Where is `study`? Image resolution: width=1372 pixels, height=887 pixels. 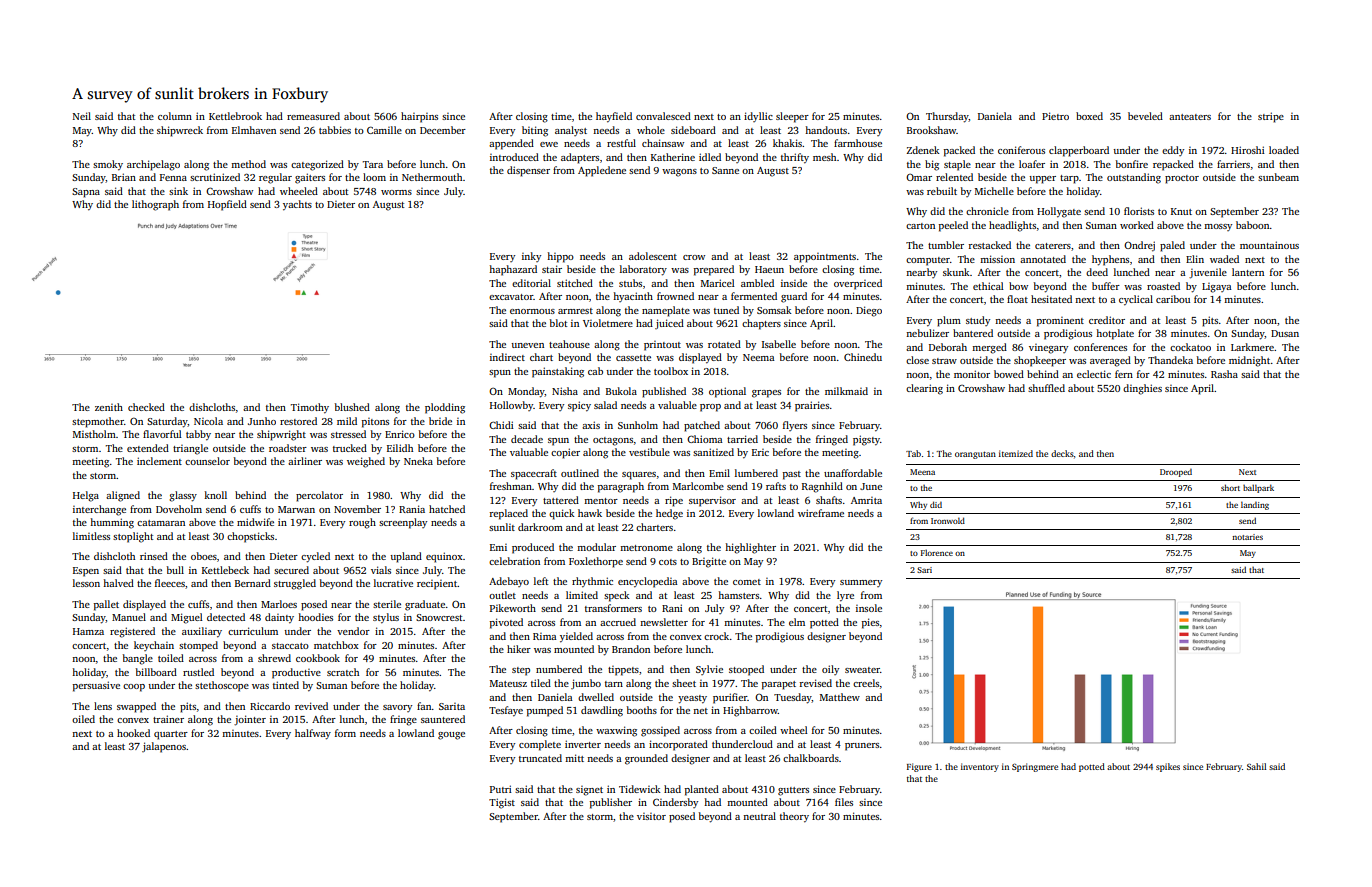 study is located at coordinates (978, 321).
